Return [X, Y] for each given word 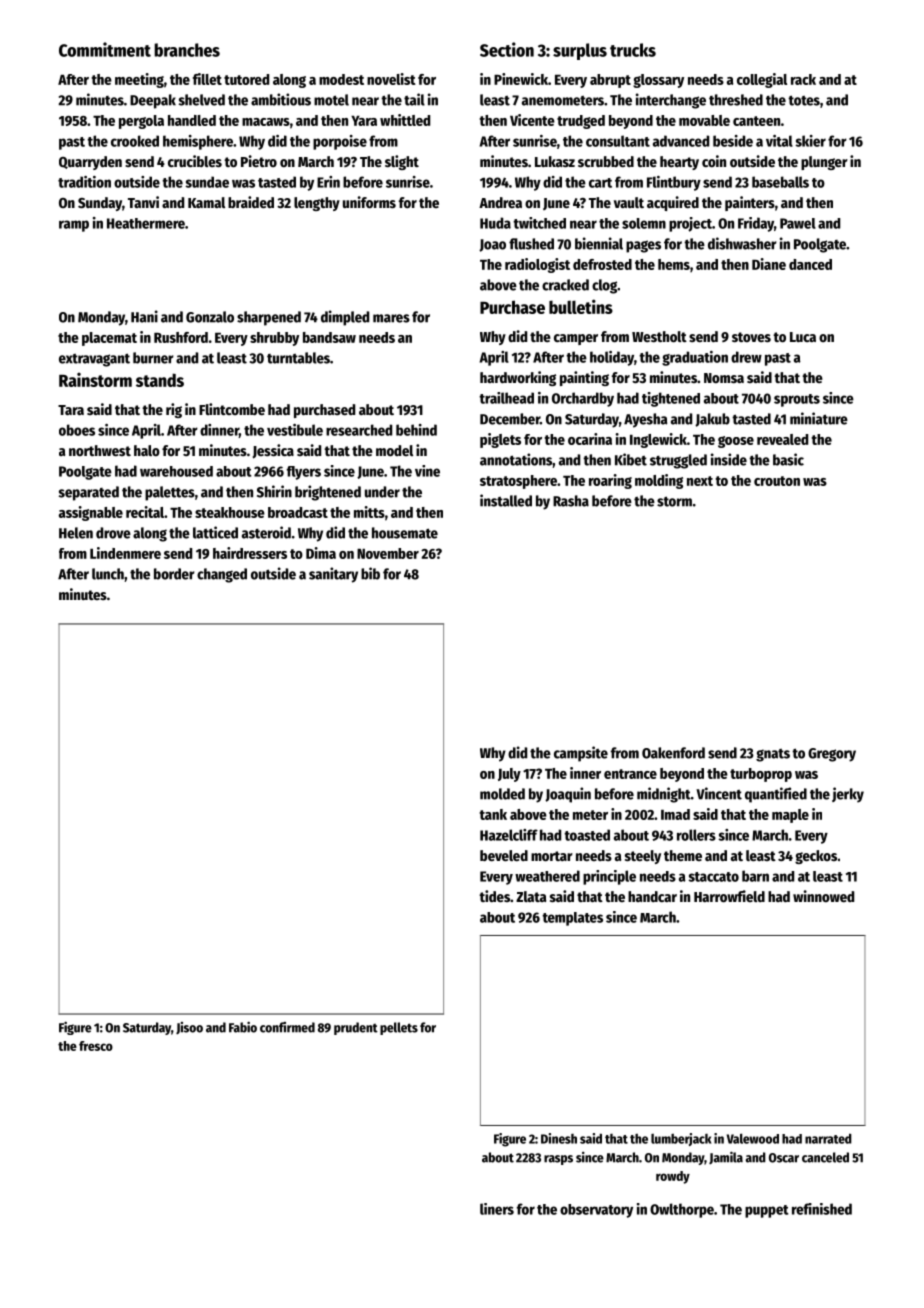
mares [391, 318]
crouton [777, 481]
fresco [96, 1046]
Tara [71, 410]
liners [497, 1209]
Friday [756, 224]
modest [341, 79]
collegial [762, 80]
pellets [399, 1028]
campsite [581, 754]
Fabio [243, 1027]
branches [187, 50]
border [174, 574]
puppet [767, 1211]
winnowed [823, 896]
